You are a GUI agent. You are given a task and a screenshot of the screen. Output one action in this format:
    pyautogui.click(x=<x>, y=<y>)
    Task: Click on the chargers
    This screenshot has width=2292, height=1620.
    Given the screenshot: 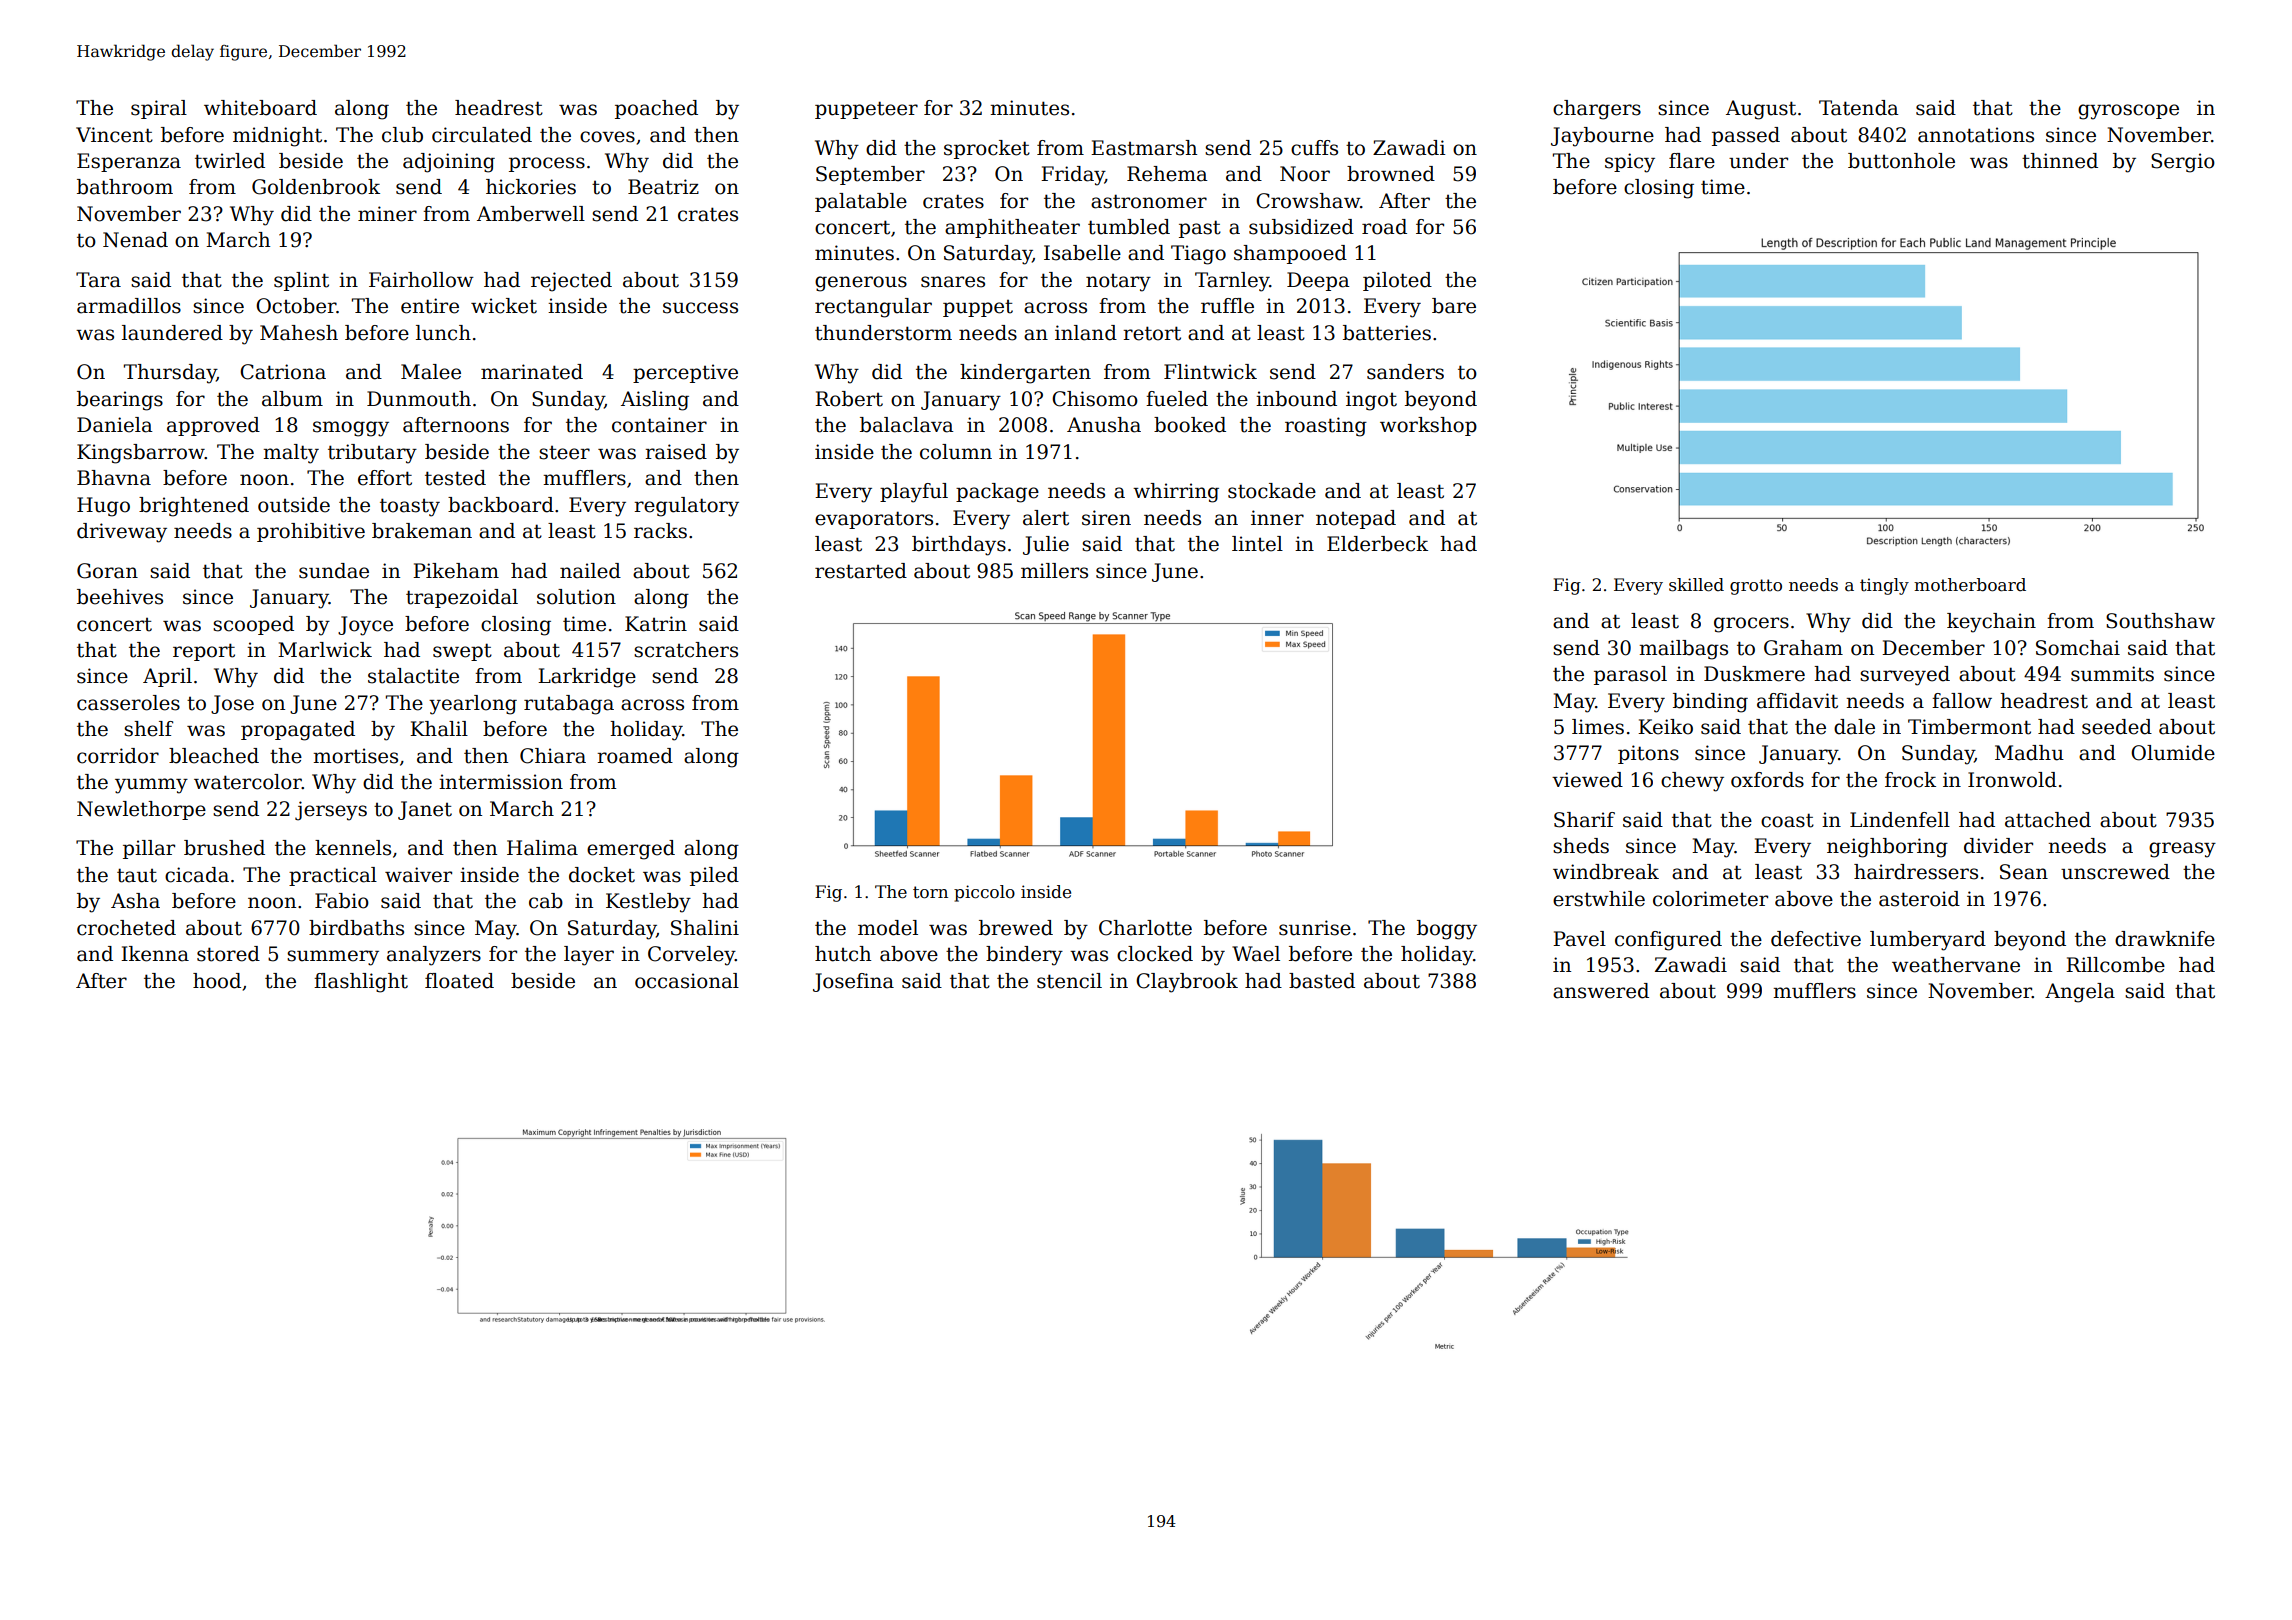 What is the action you would take?
    pyautogui.click(x=1597, y=110)
